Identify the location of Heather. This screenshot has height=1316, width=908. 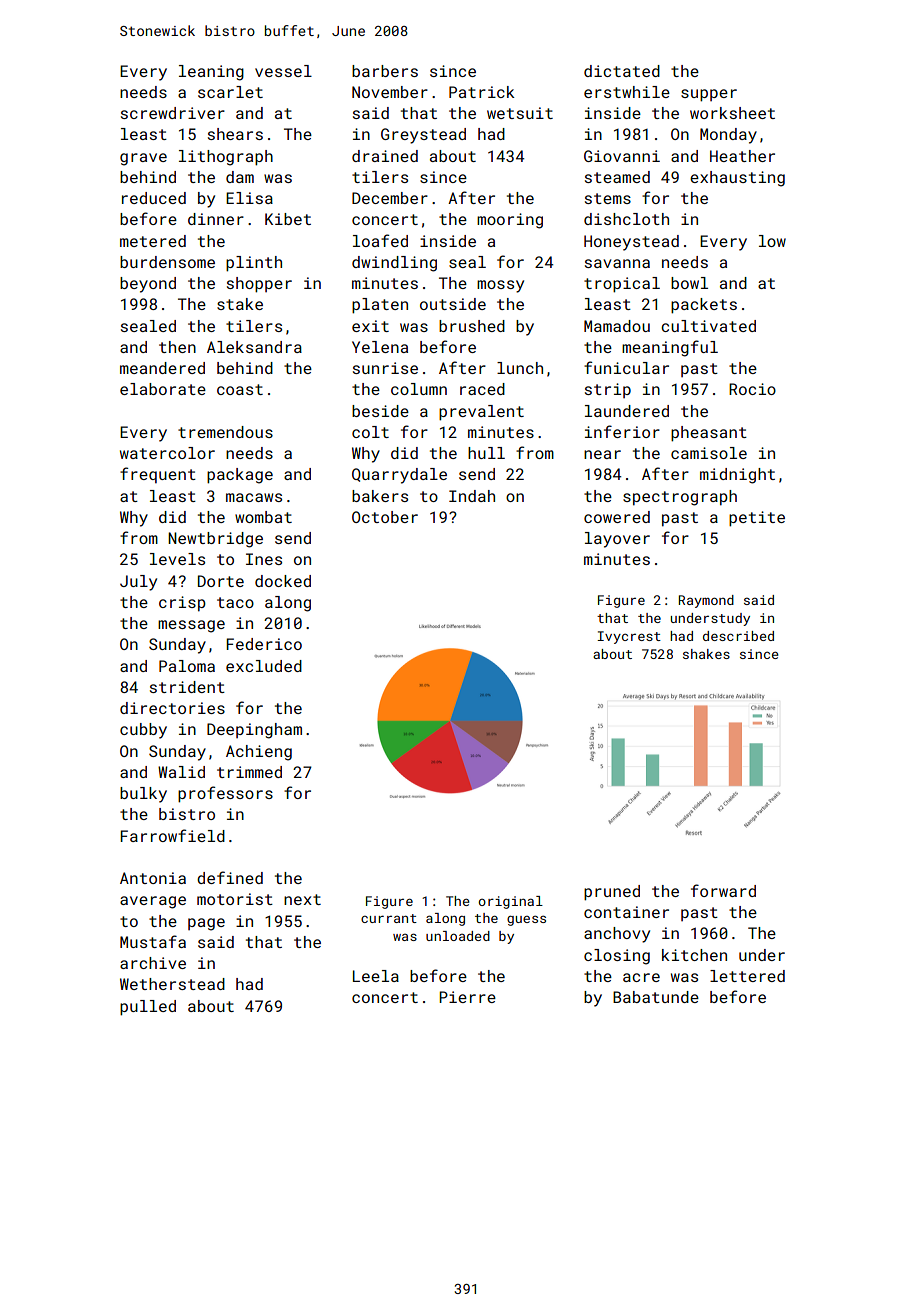
(742, 156).
